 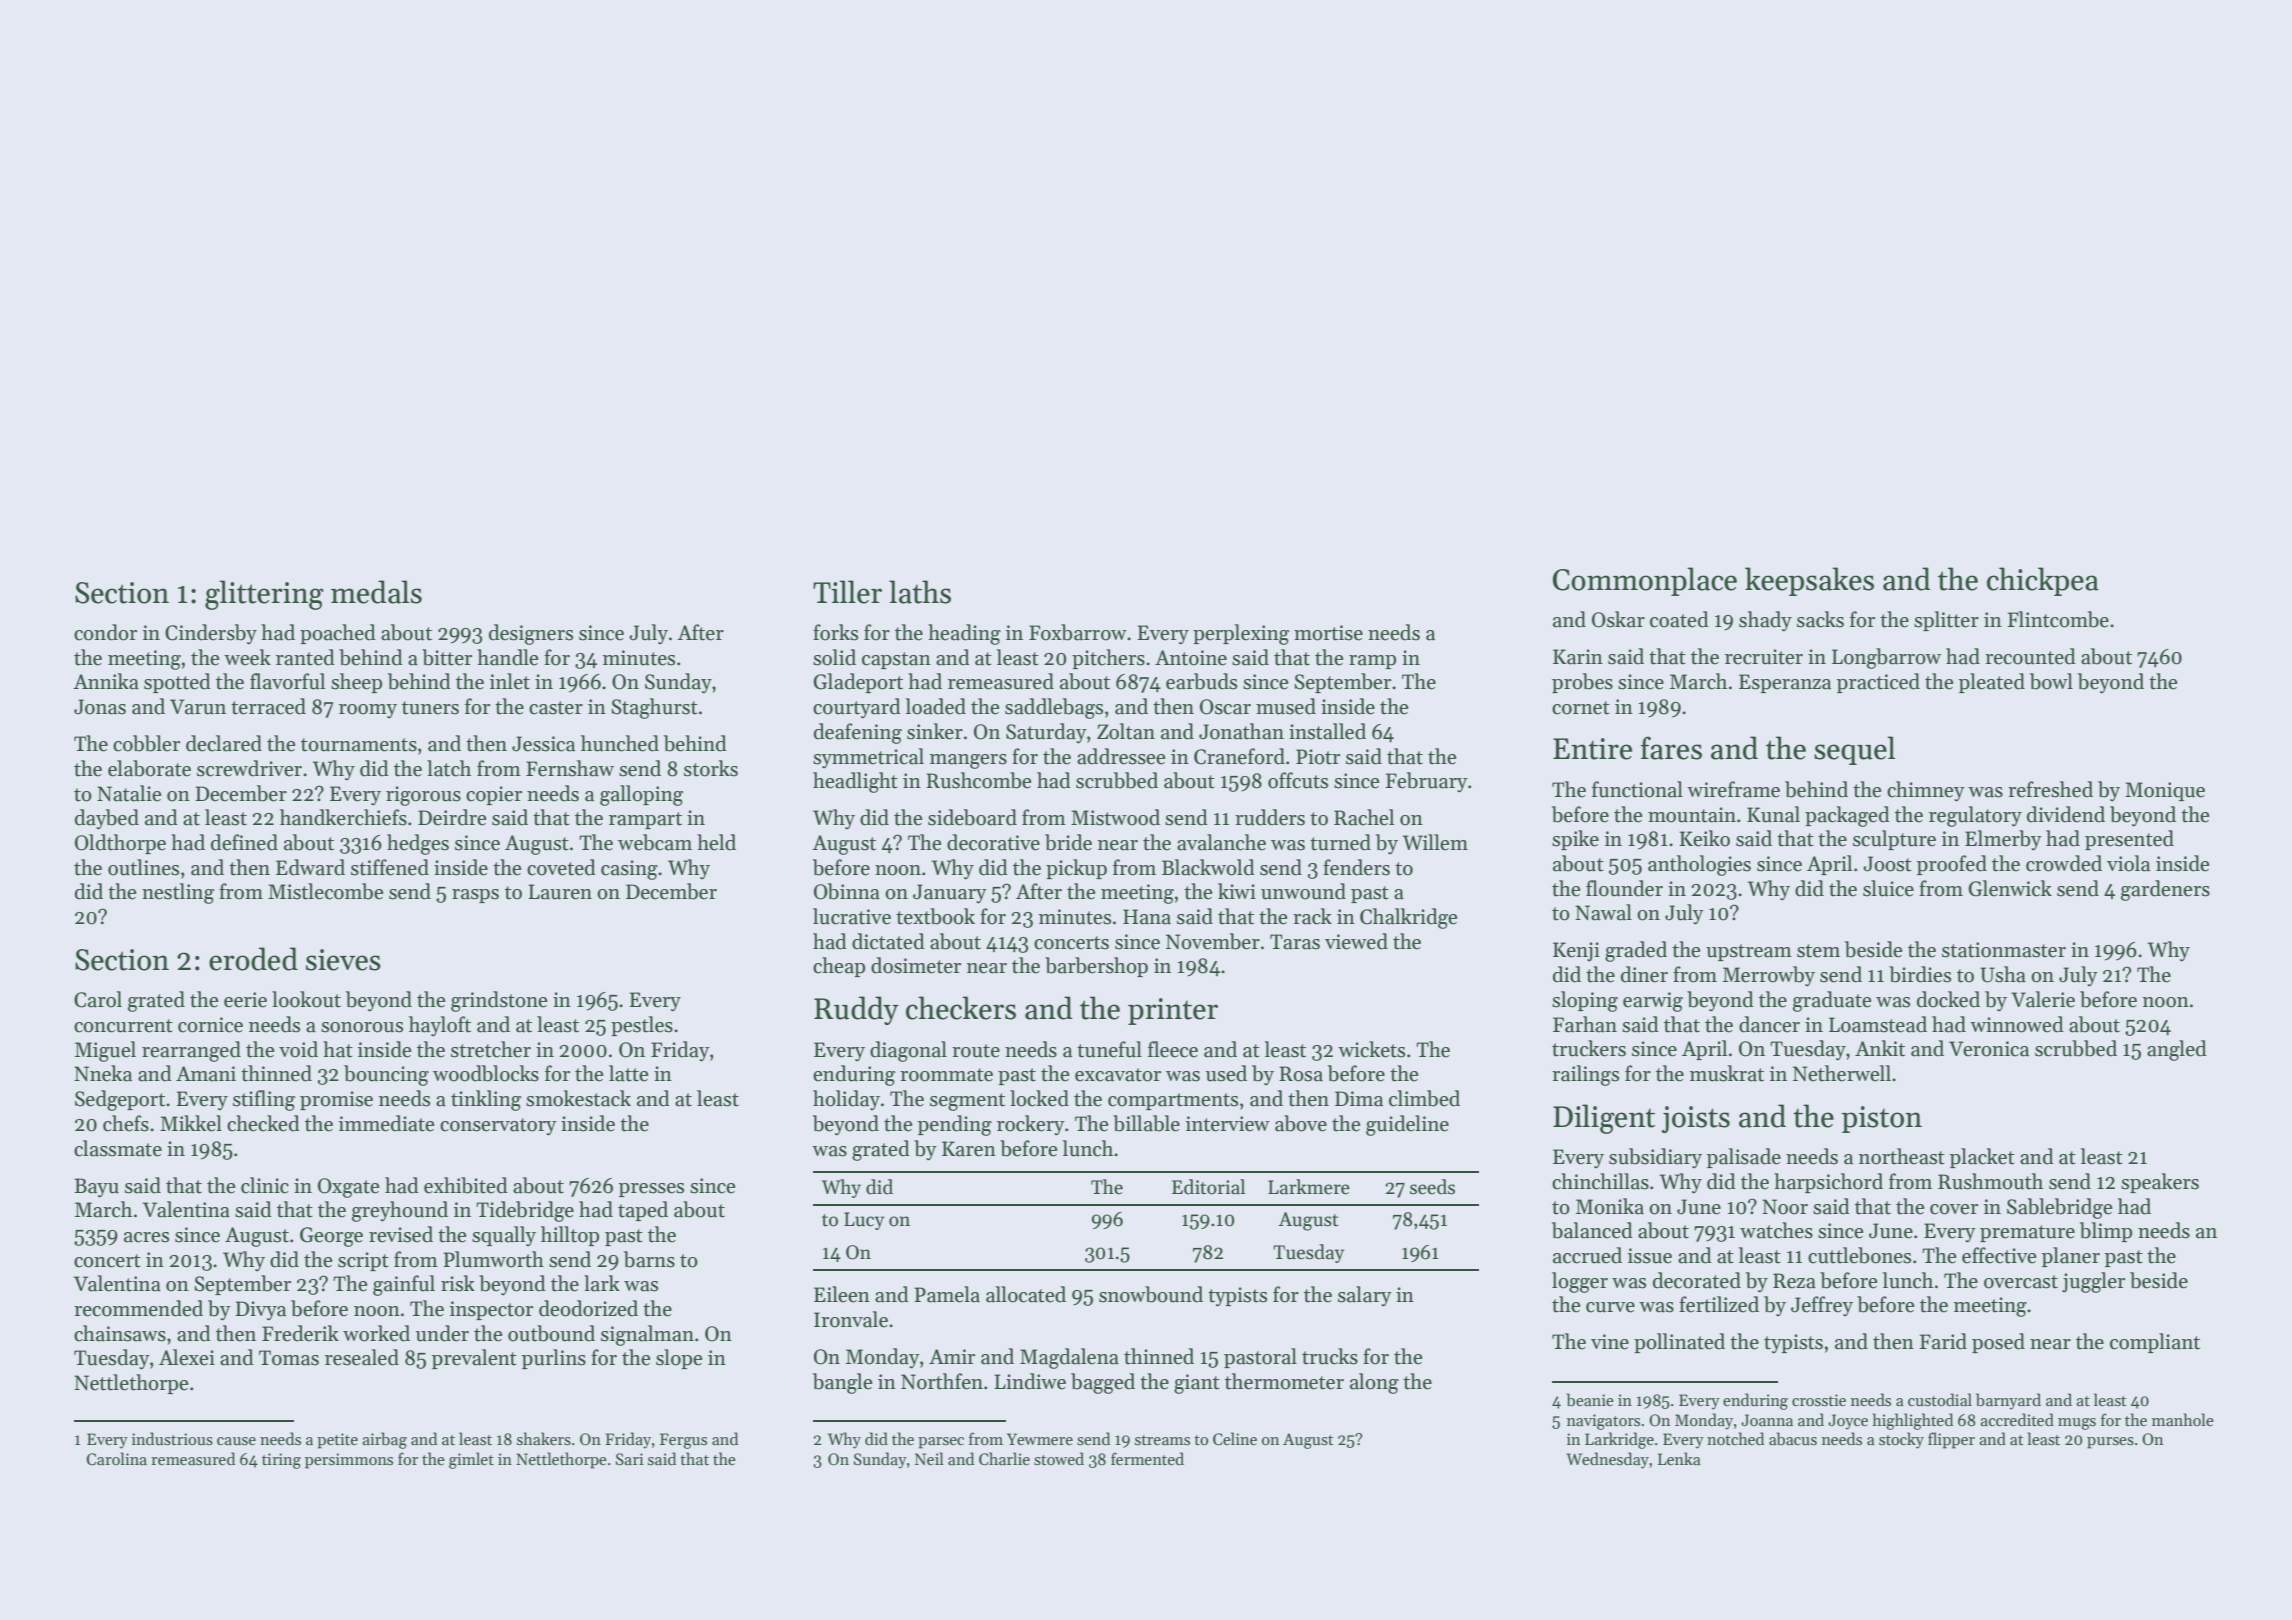 What do you see at coordinates (2043, 999) in the page?
I see `Valerie` at bounding box center [2043, 999].
